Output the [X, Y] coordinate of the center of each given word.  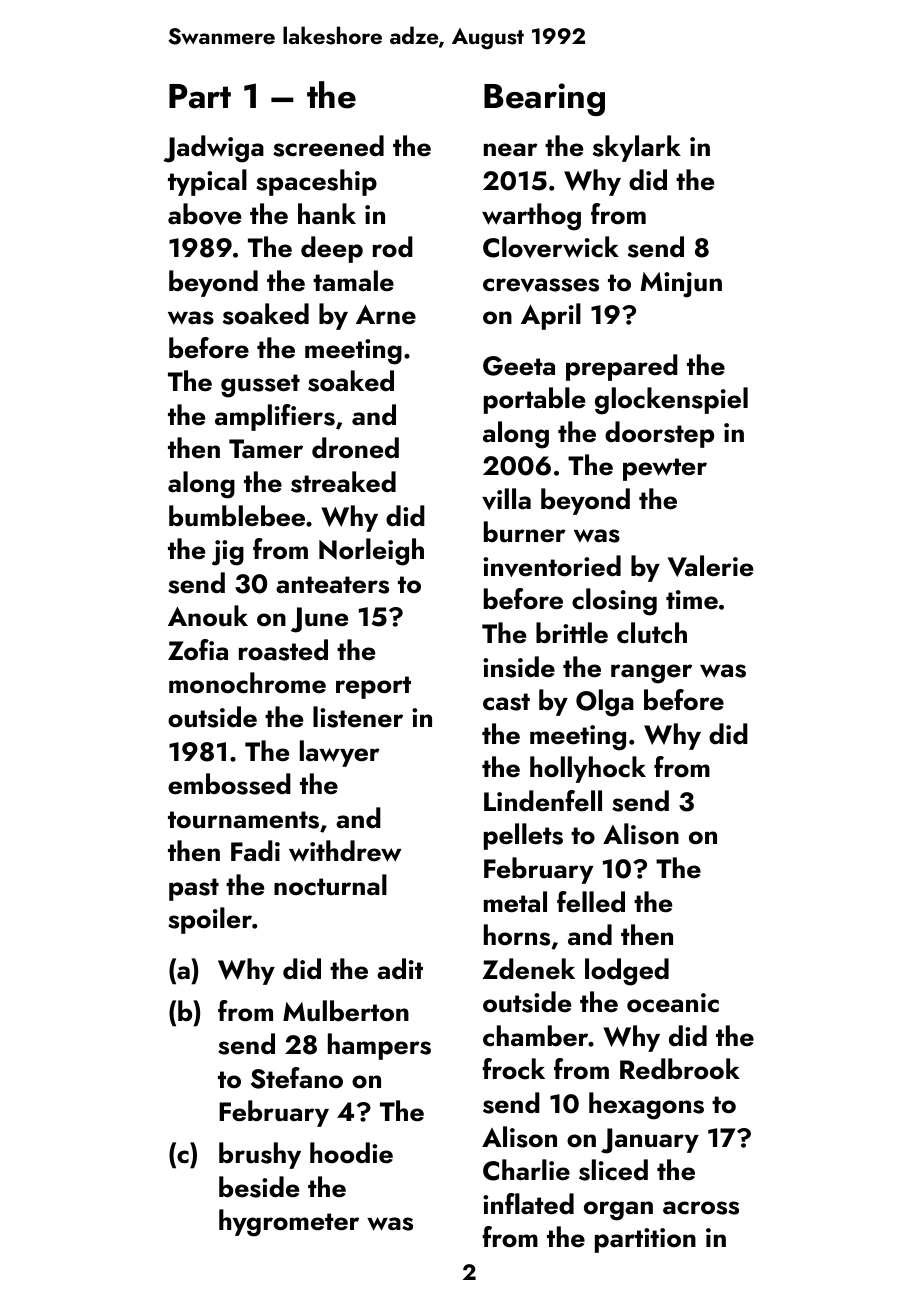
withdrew [345, 851]
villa [506, 499]
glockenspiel [671, 401]
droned [355, 448]
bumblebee [237, 516]
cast [506, 702]
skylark [637, 148]
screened [328, 146]
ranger [651, 674]
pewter [665, 469]
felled [591, 902]
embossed [229, 784]
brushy [260, 1155]
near [511, 150]
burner [525, 532]
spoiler [210, 920]
